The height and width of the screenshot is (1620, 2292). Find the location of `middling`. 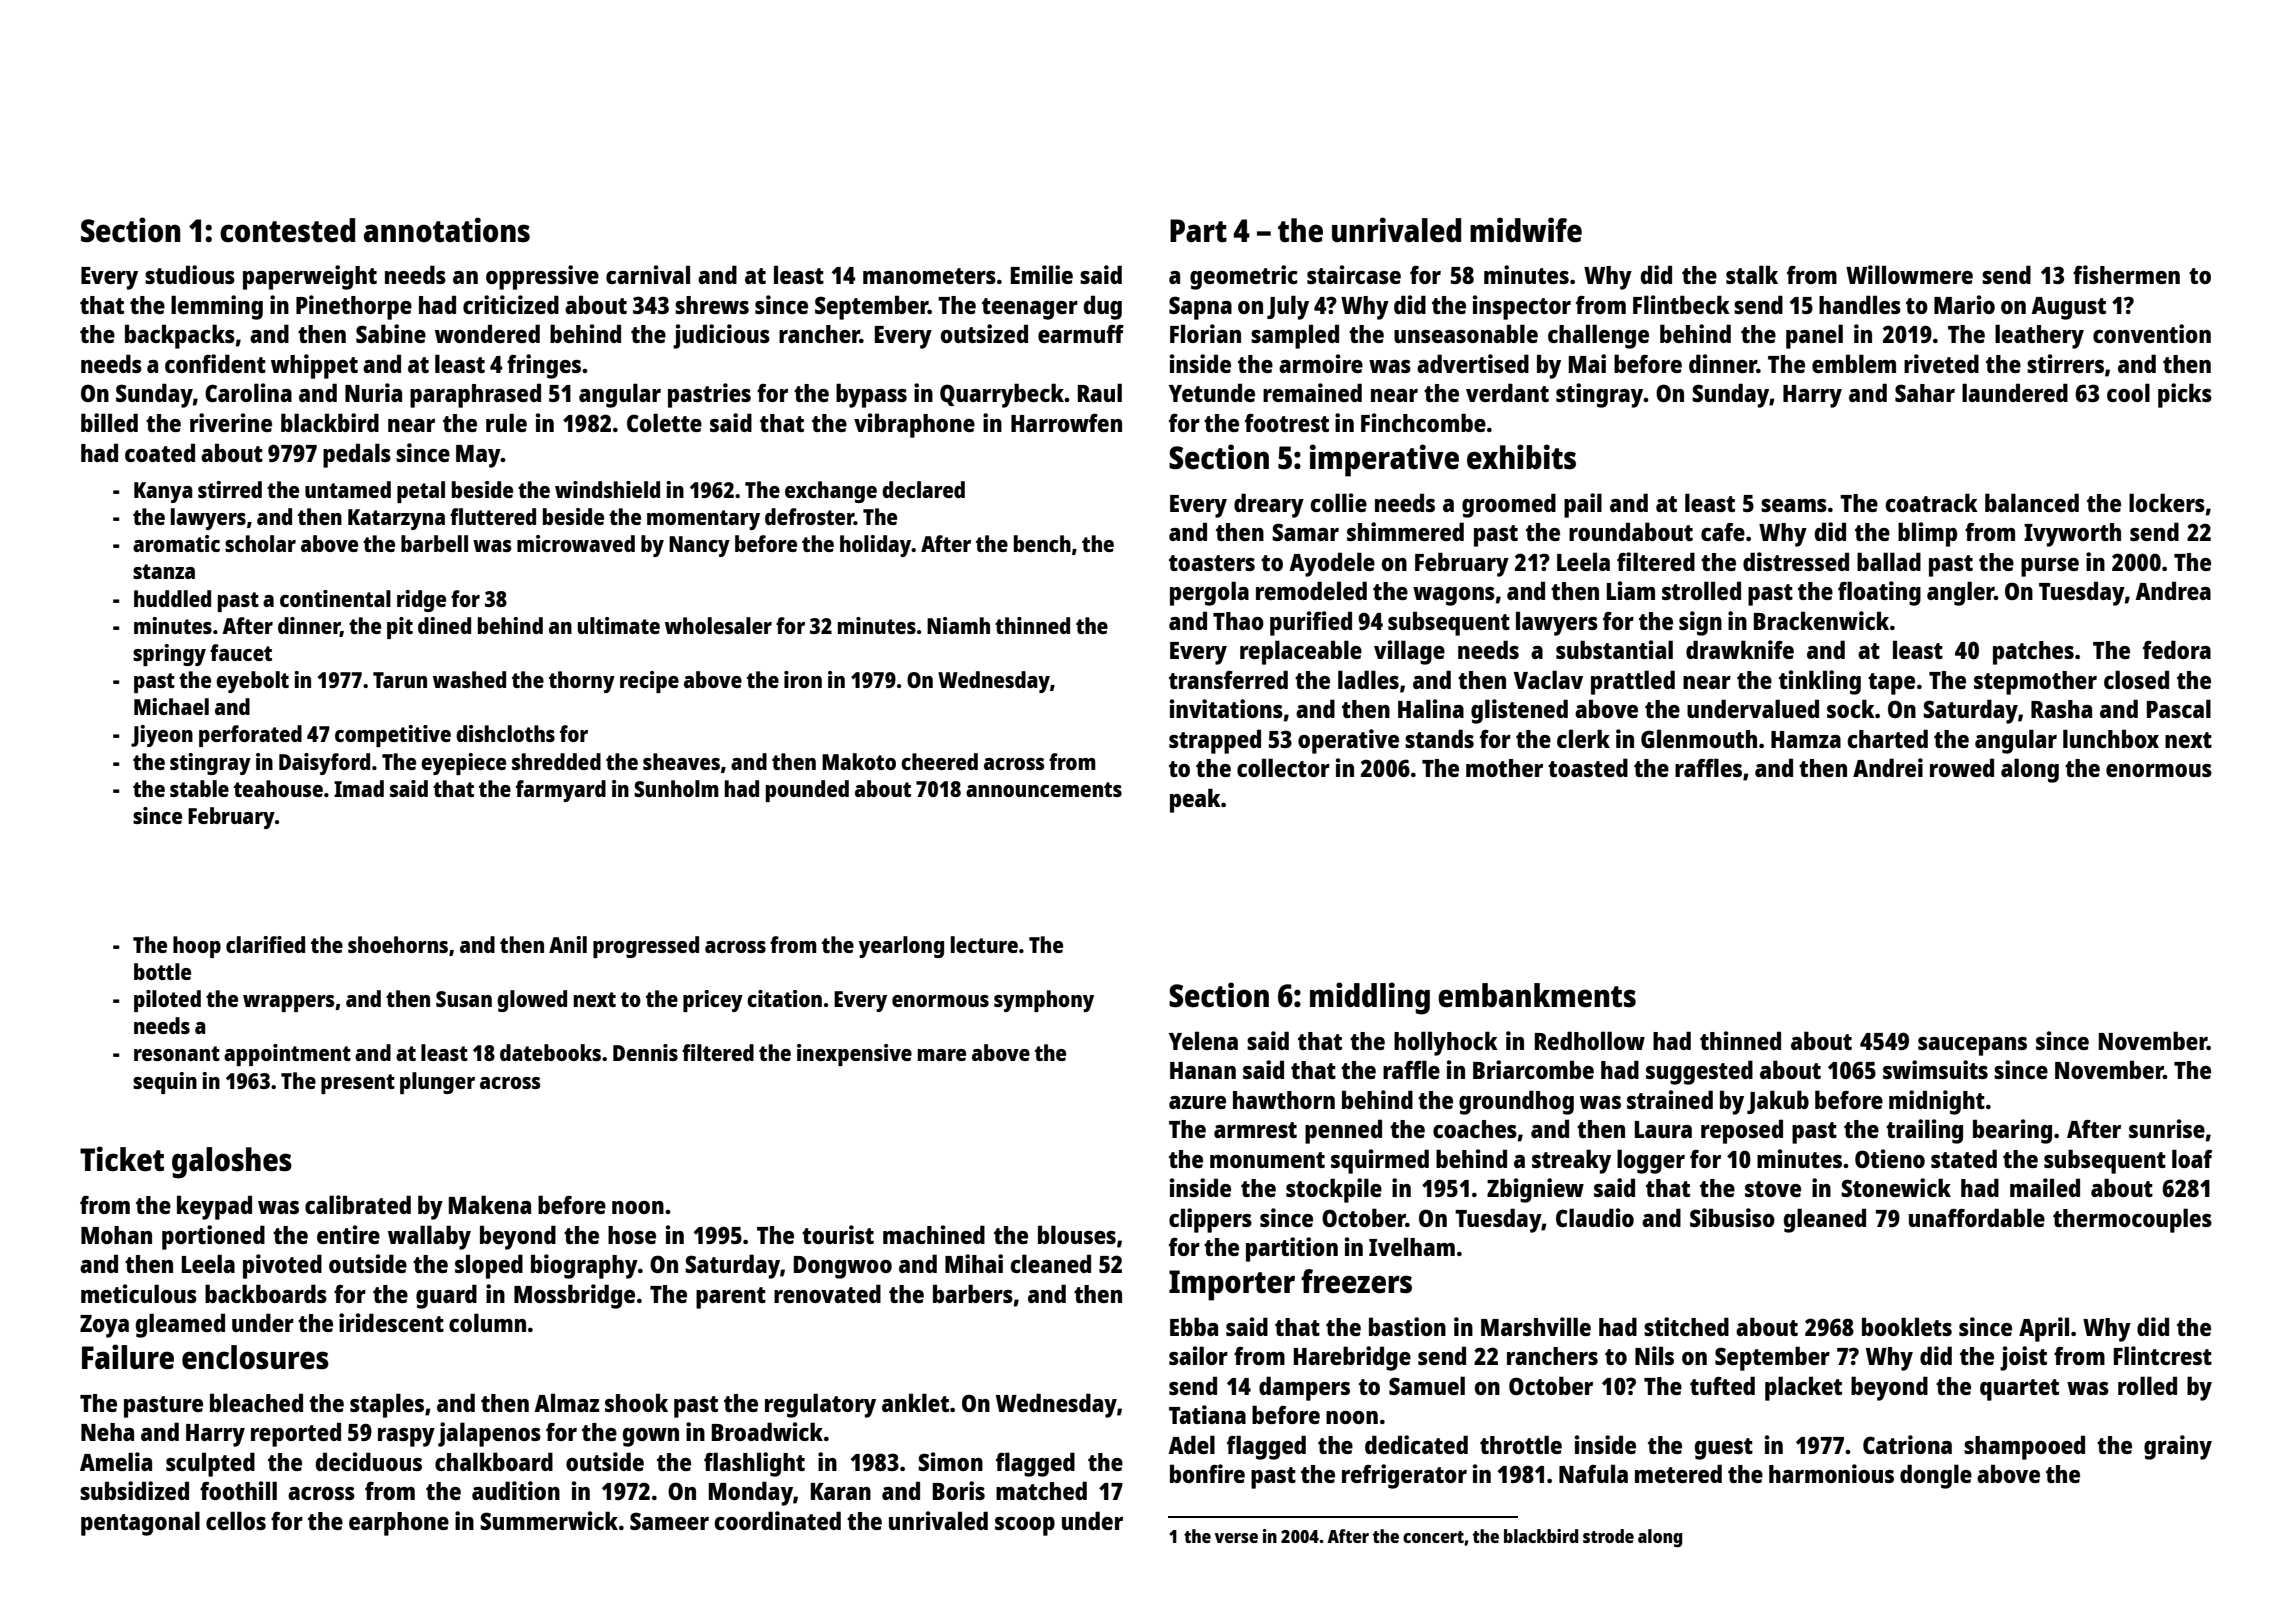

middling is located at coordinates (1370, 998).
